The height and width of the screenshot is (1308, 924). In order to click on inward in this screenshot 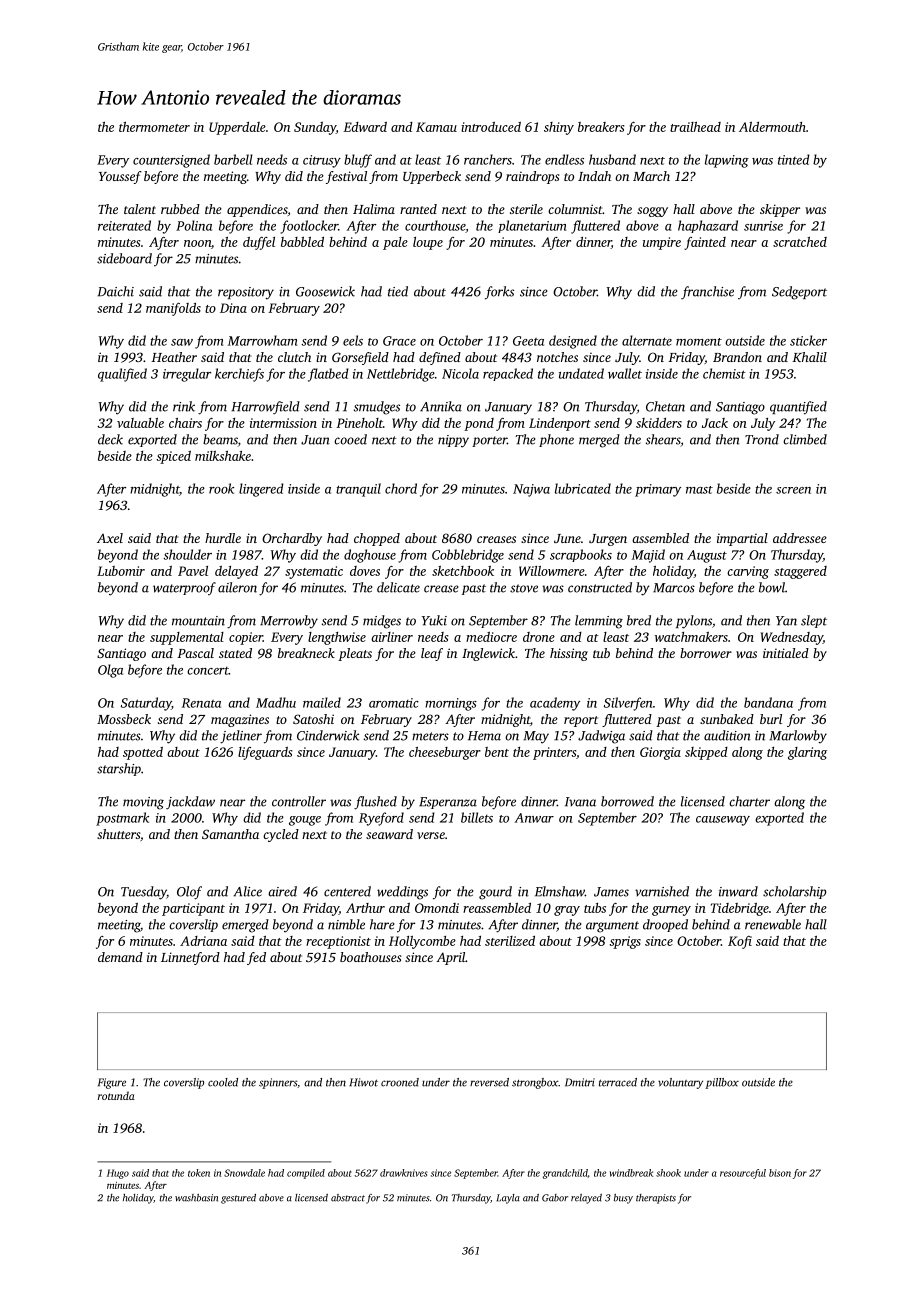, I will do `click(738, 891)`.
